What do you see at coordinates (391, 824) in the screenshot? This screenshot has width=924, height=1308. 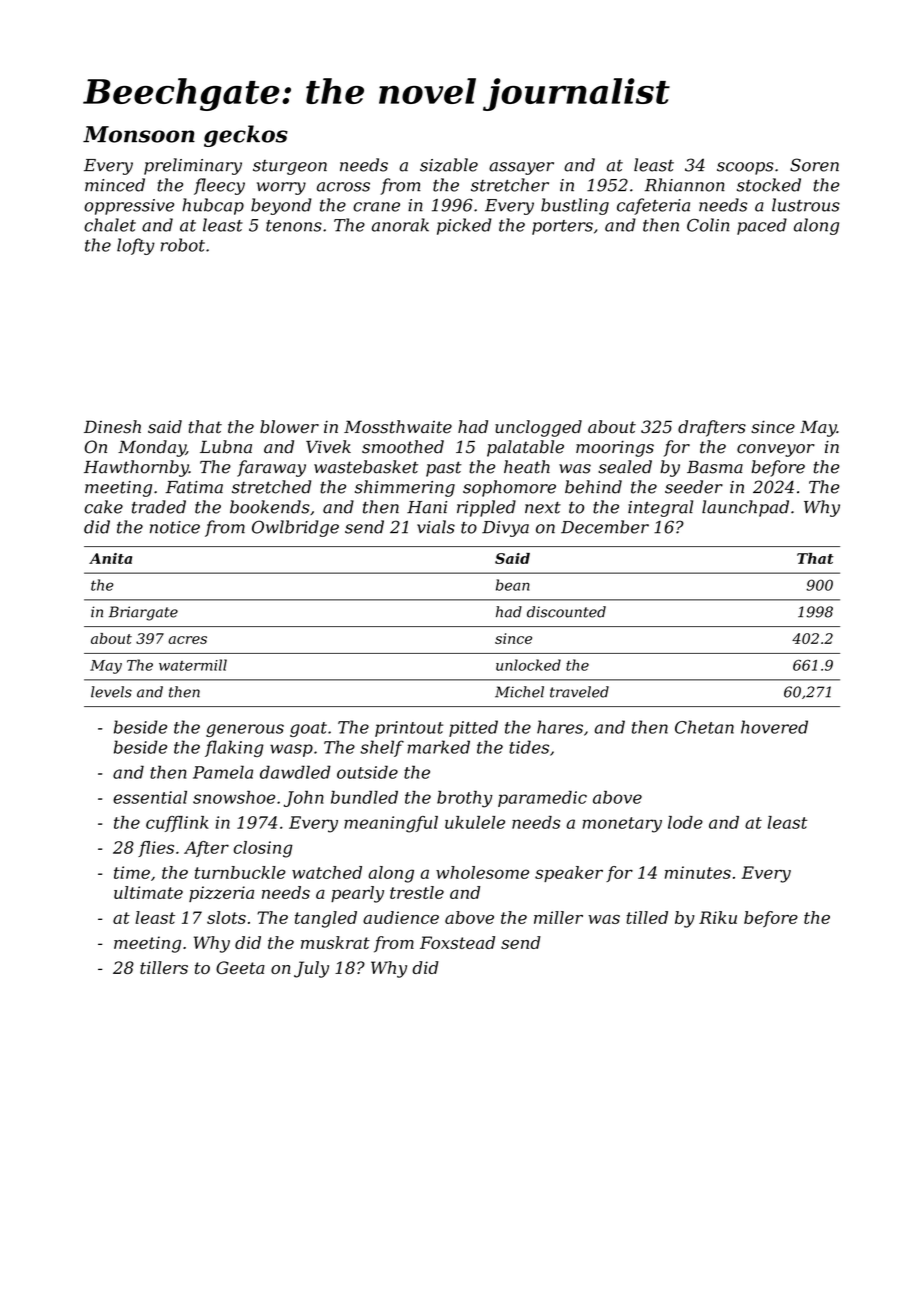 I see `meaningful` at bounding box center [391, 824].
